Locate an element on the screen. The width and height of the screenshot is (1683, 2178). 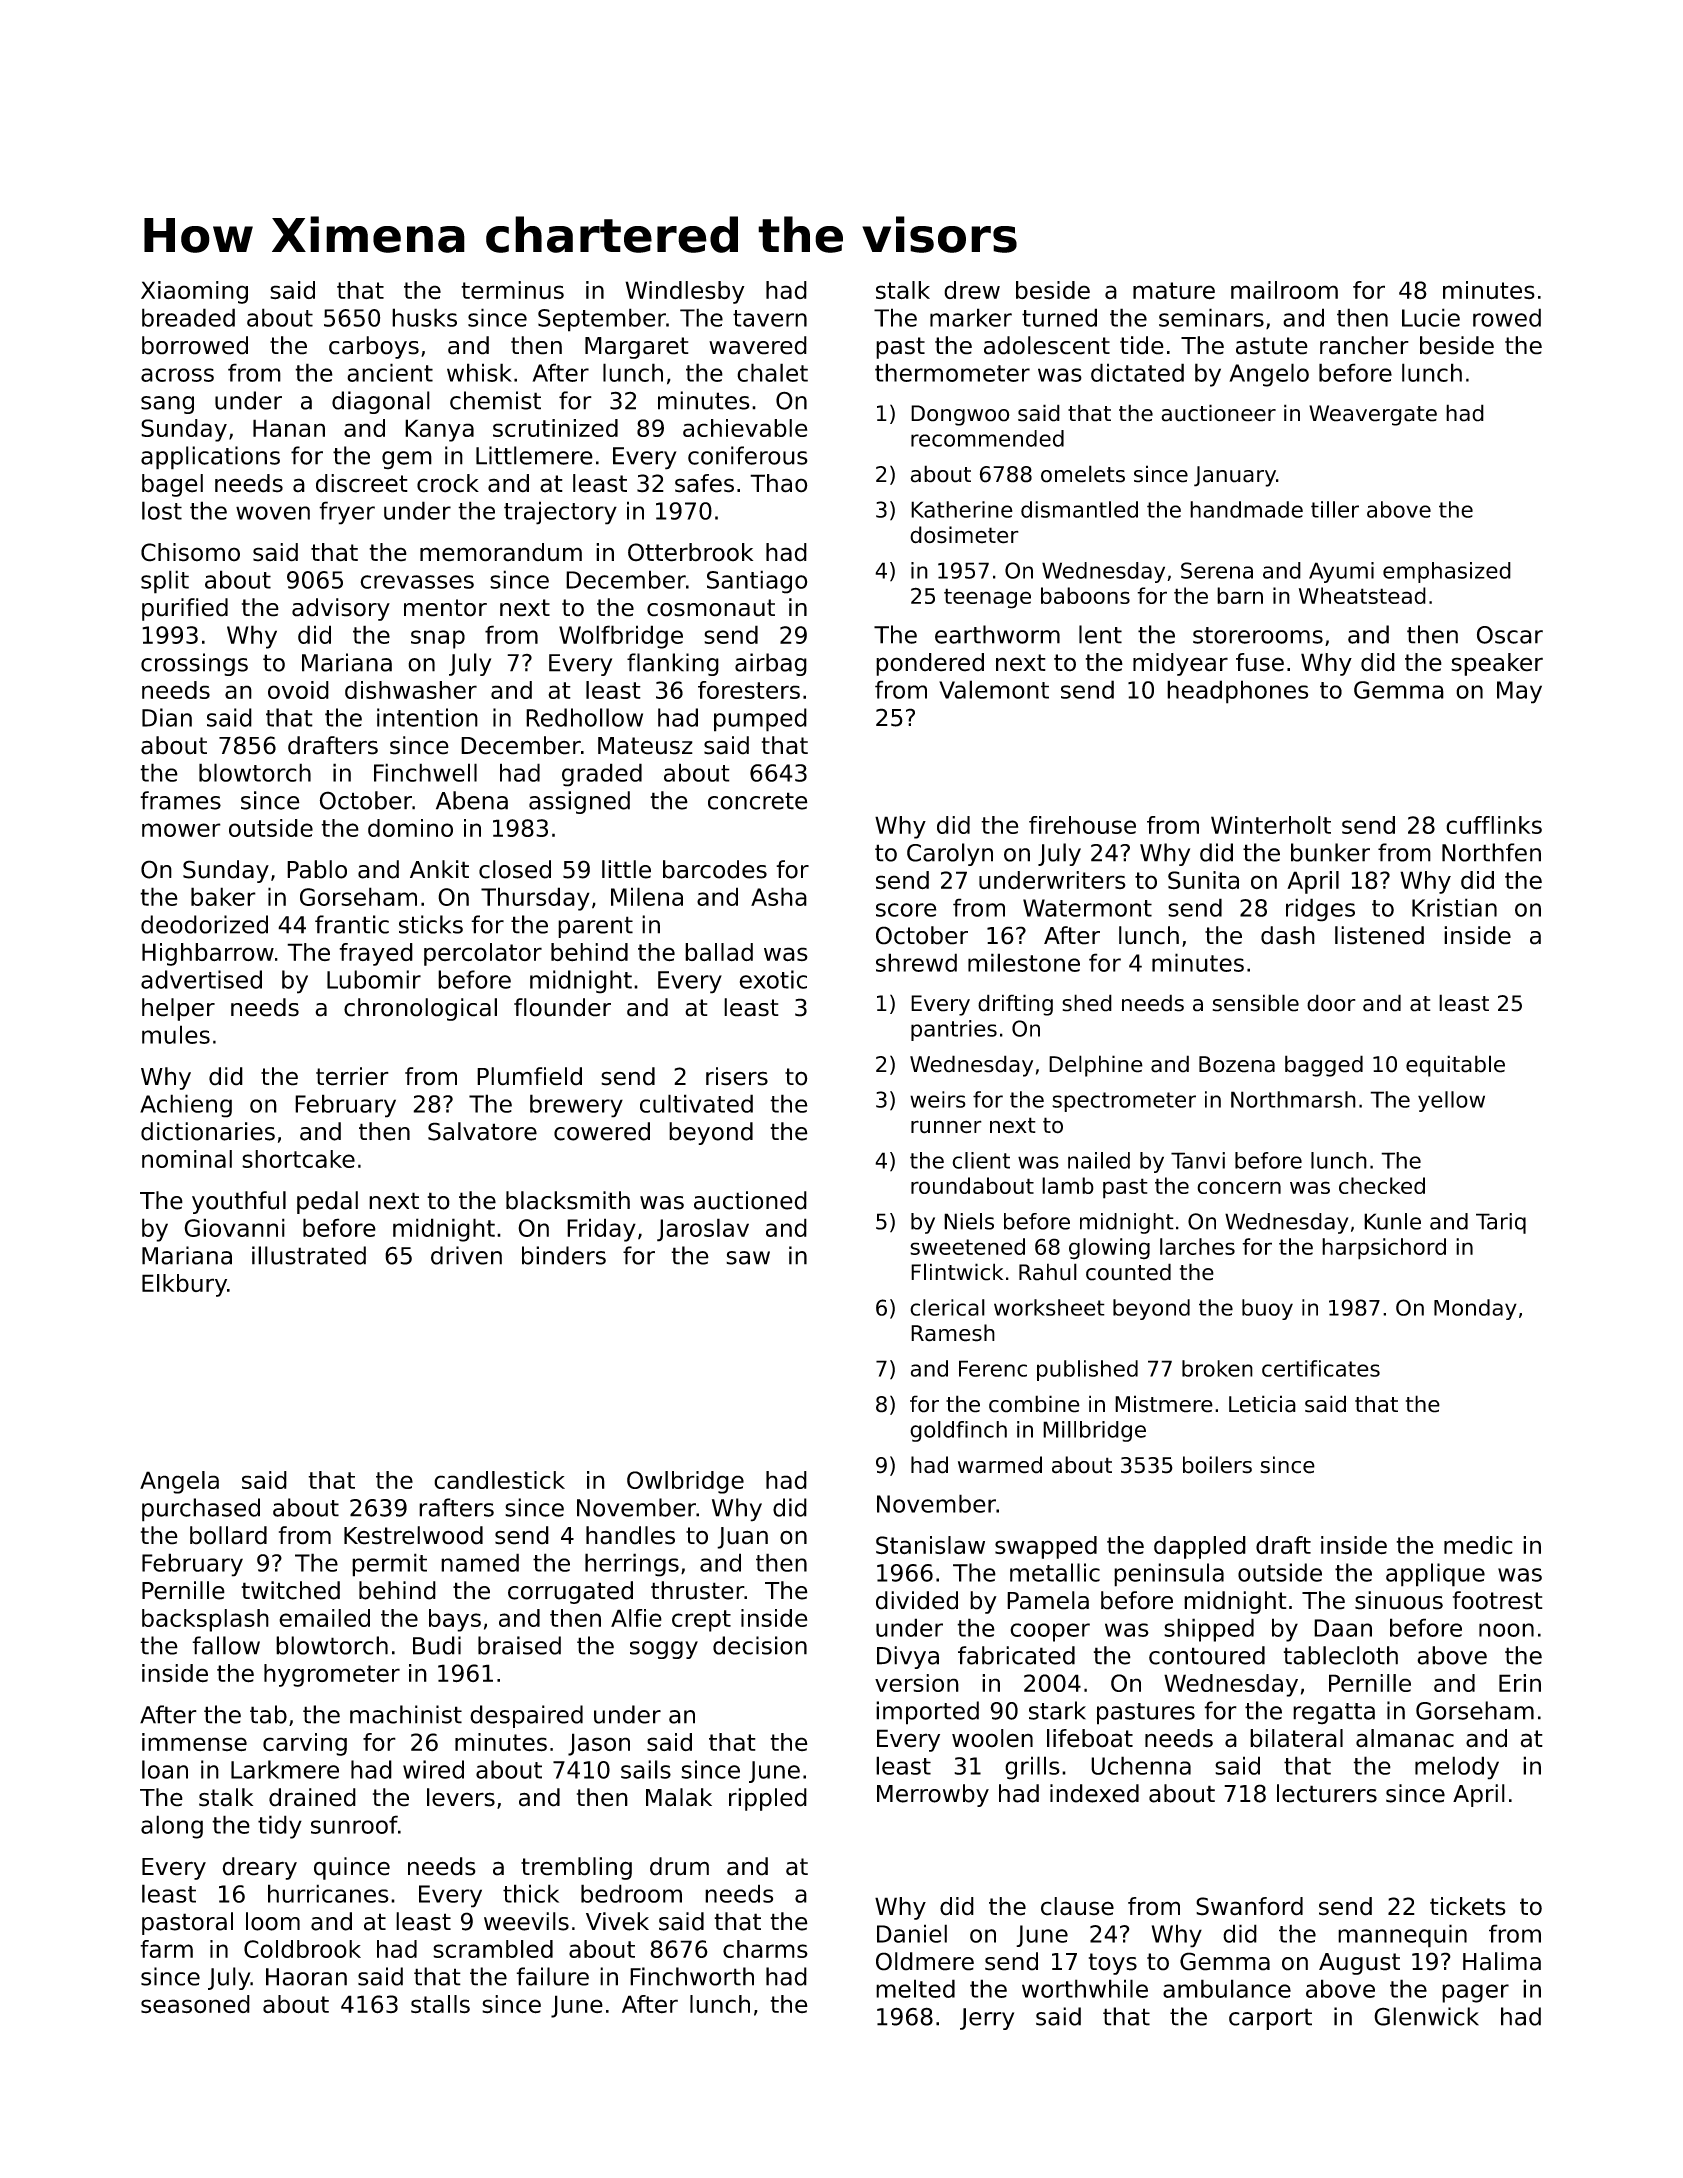
Windlesby is located at coordinates (685, 292).
